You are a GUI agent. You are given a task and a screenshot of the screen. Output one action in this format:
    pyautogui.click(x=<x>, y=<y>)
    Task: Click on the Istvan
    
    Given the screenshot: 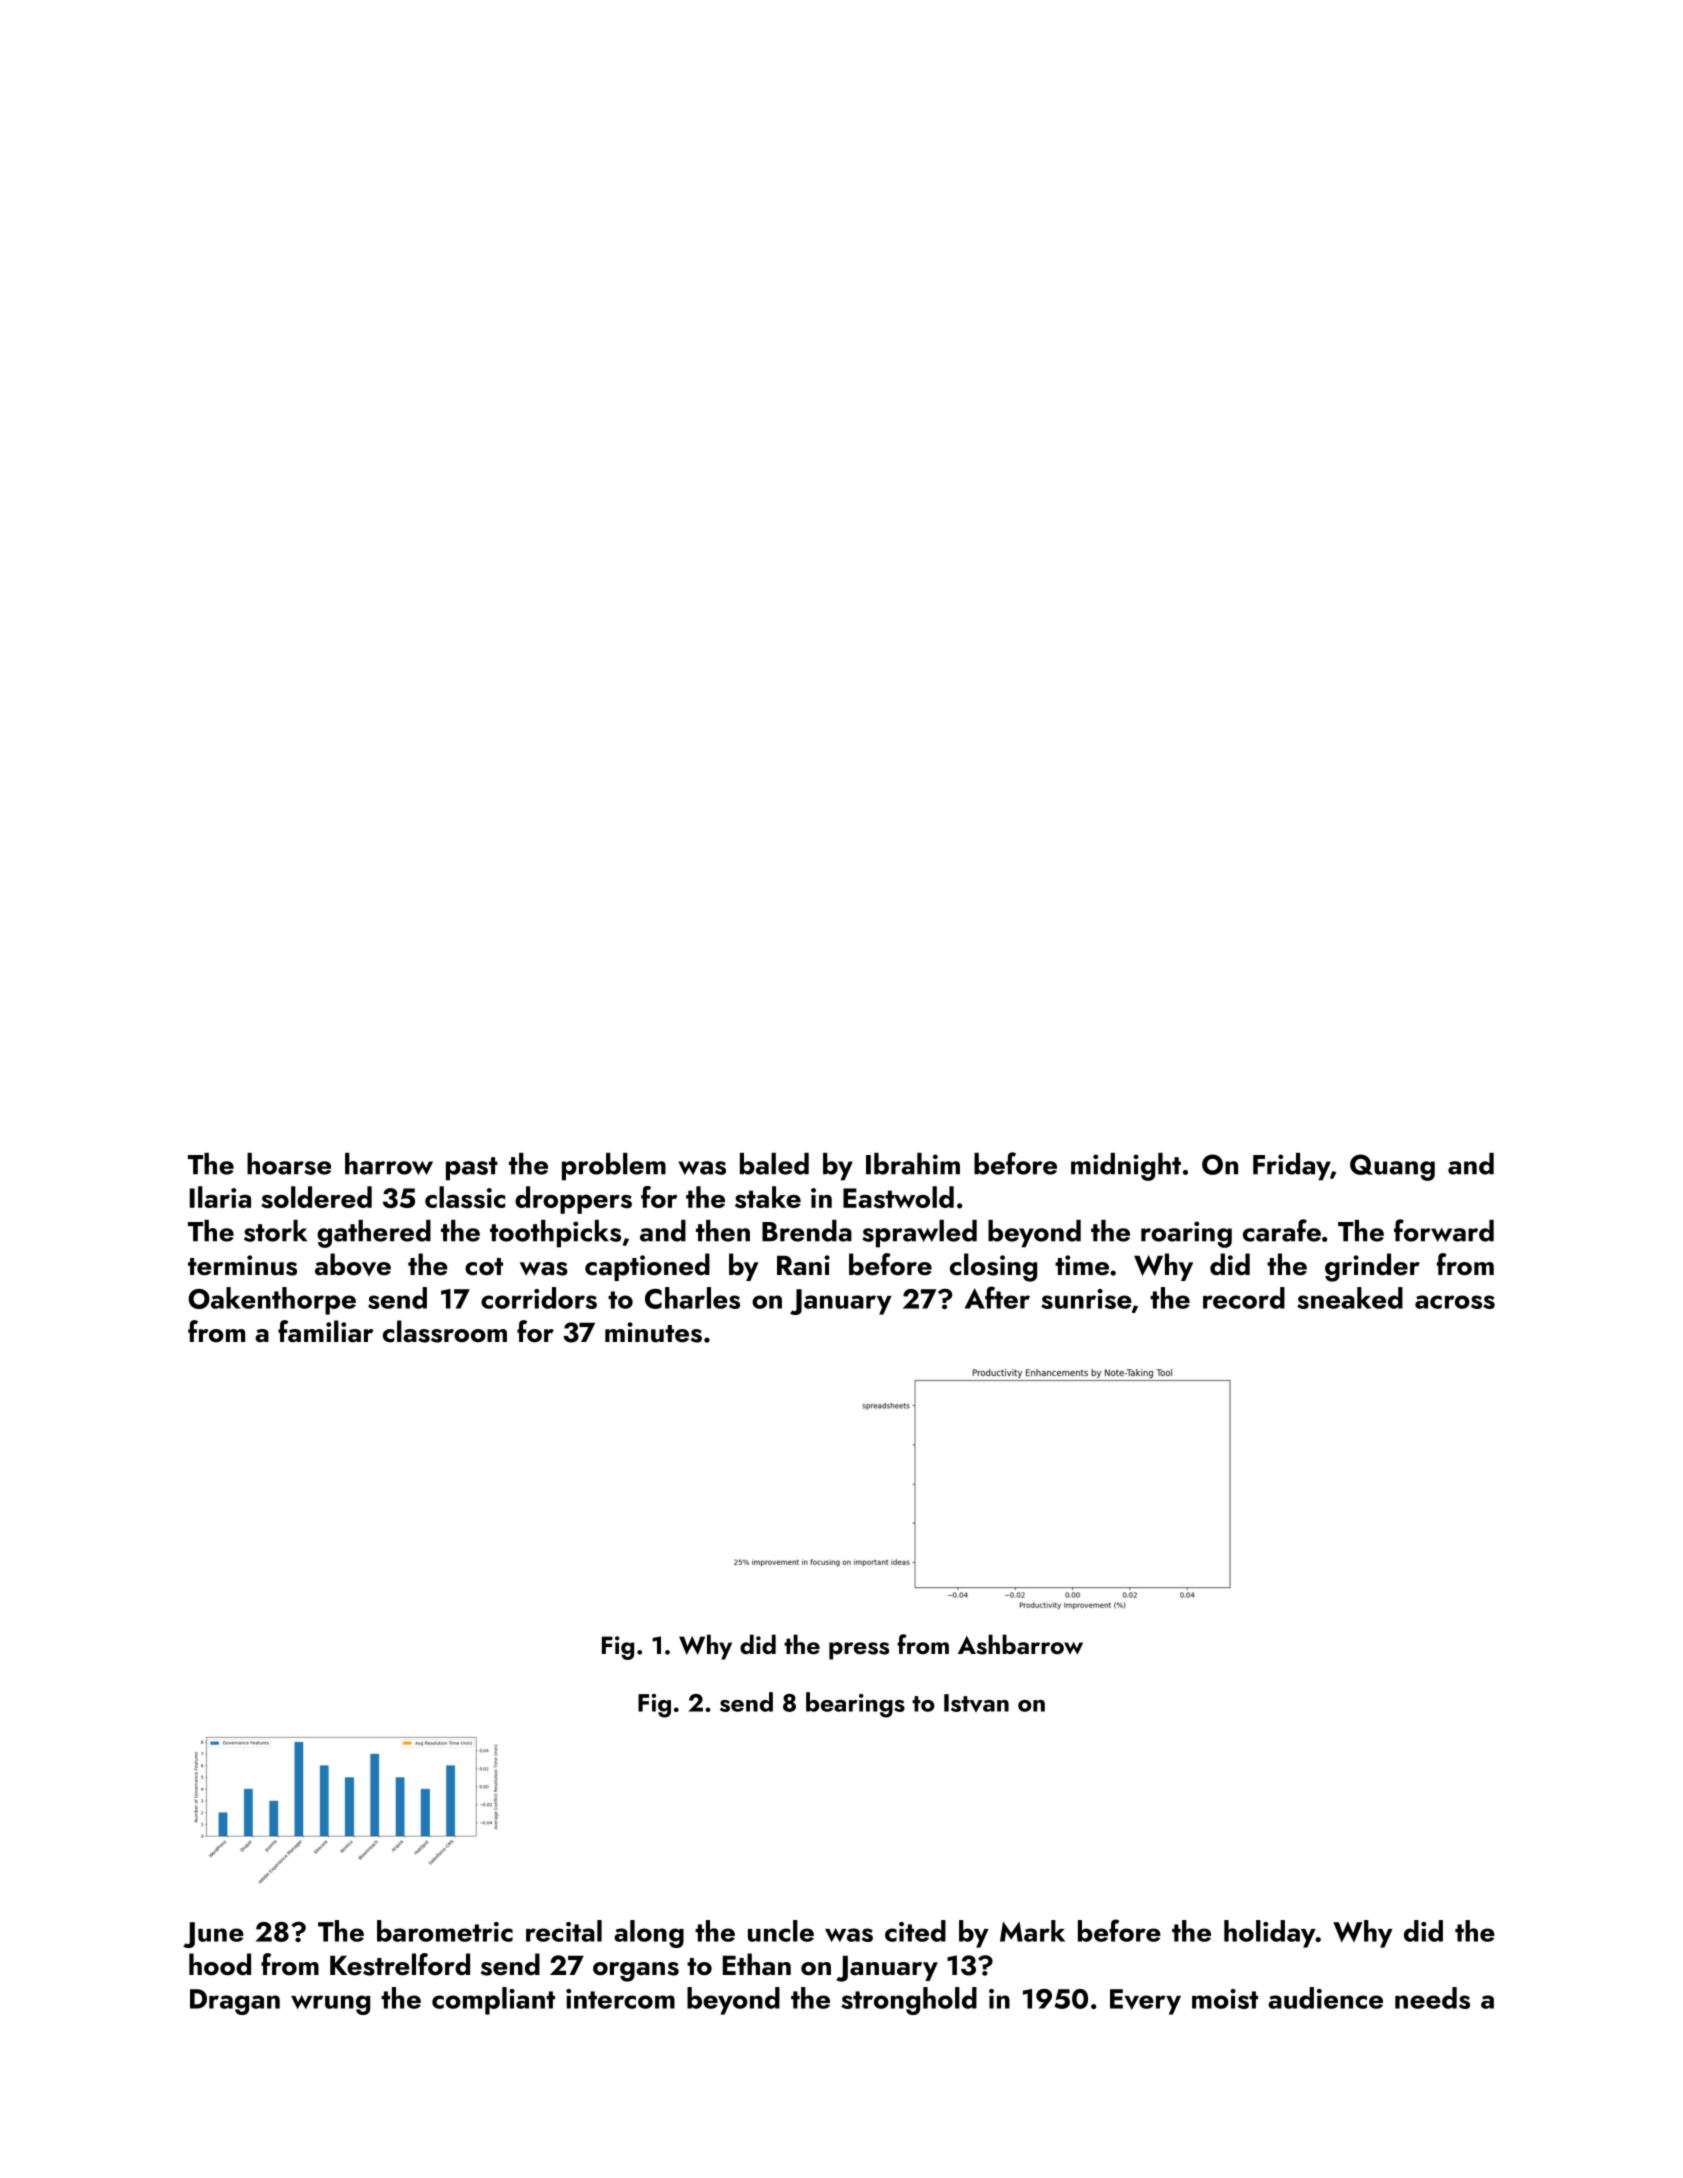 What is the action you would take?
    pyautogui.click(x=976, y=1703)
